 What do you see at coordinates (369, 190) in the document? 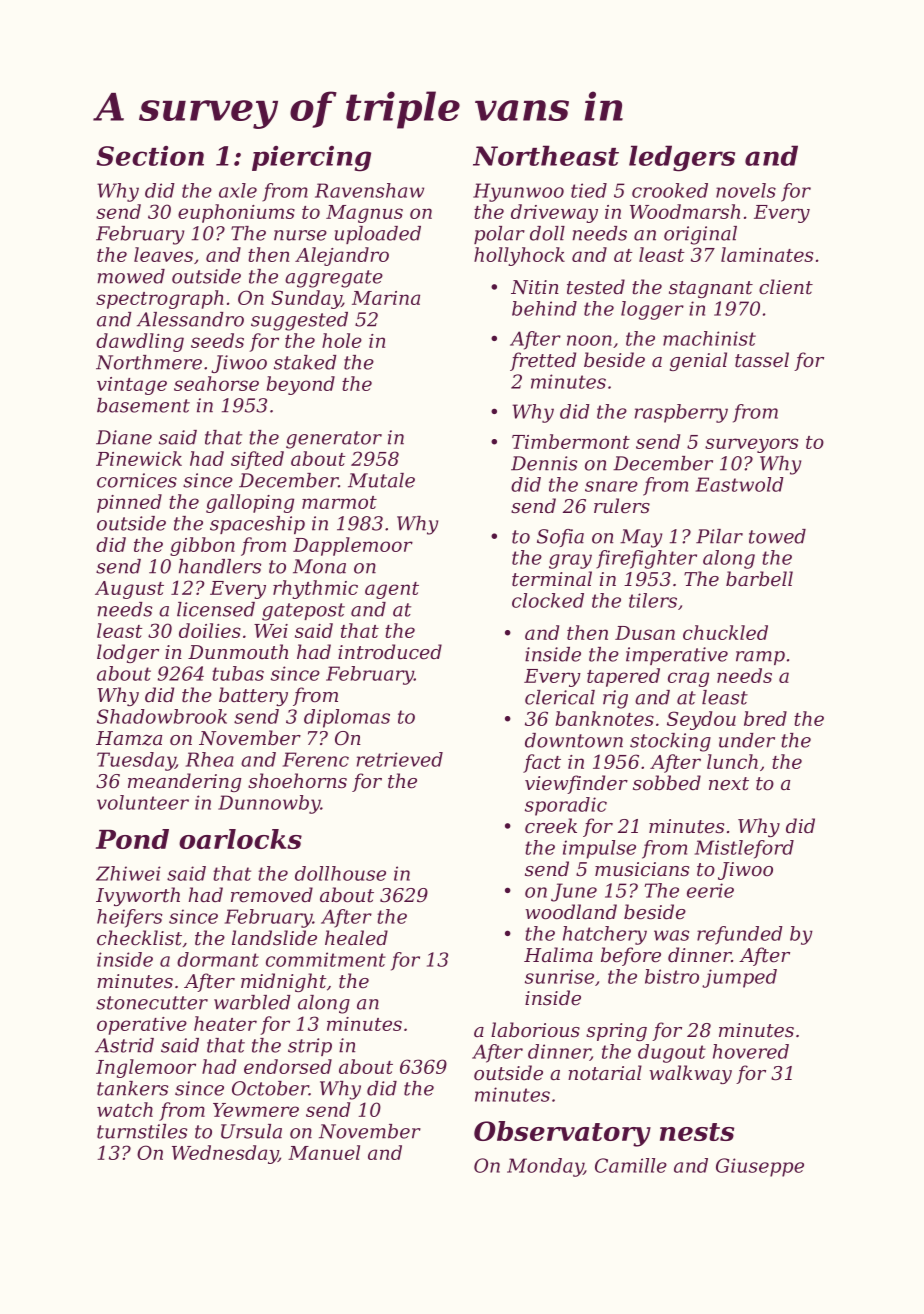
I see `Ravenshaw` at bounding box center [369, 190].
